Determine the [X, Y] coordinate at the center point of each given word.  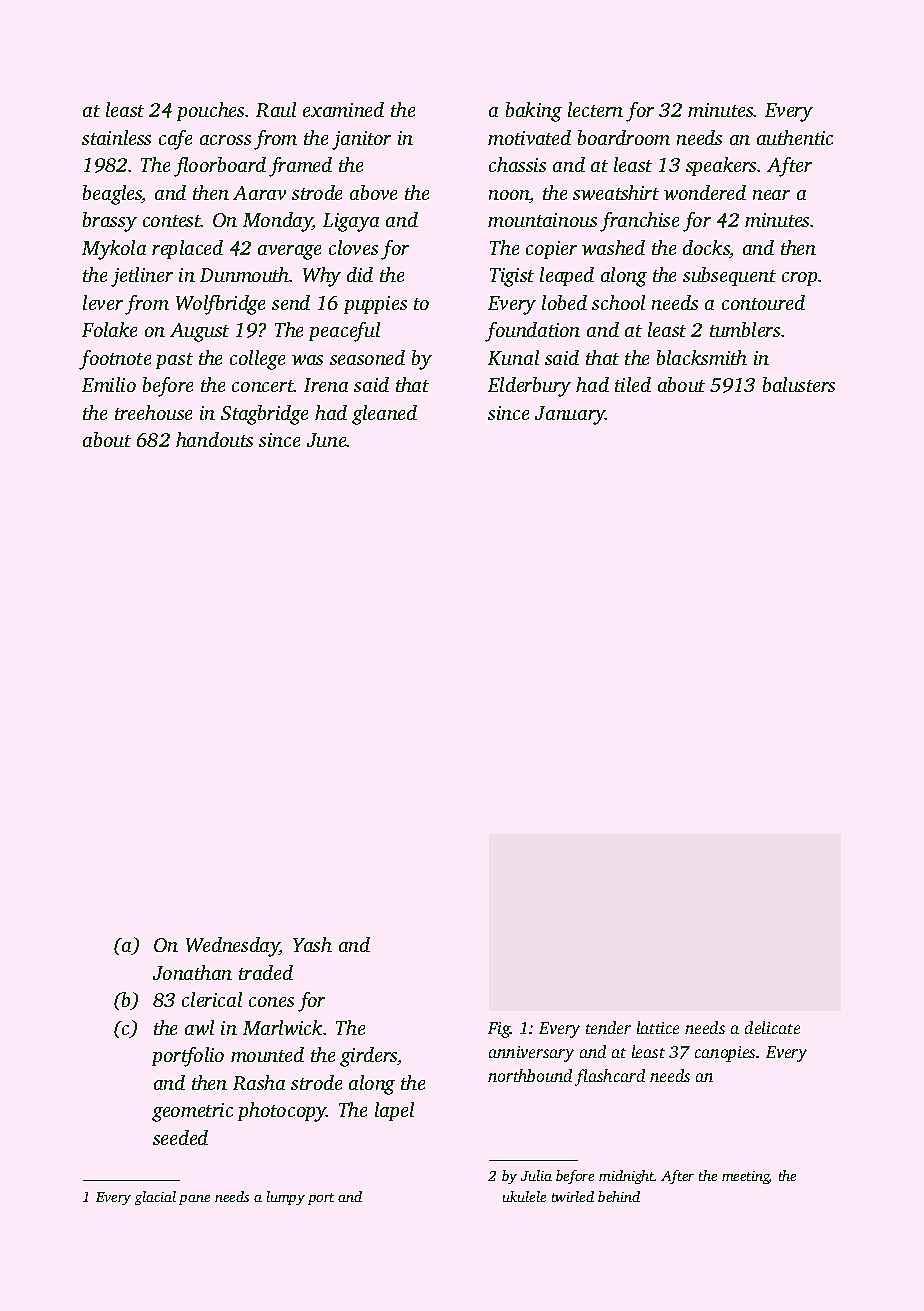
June [327, 440]
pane [194, 1200]
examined [343, 109]
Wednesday [233, 947]
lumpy [286, 1198]
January [570, 415]
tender [608, 1027]
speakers [721, 166]
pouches [210, 111]
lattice [658, 1027]
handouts [214, 439]
